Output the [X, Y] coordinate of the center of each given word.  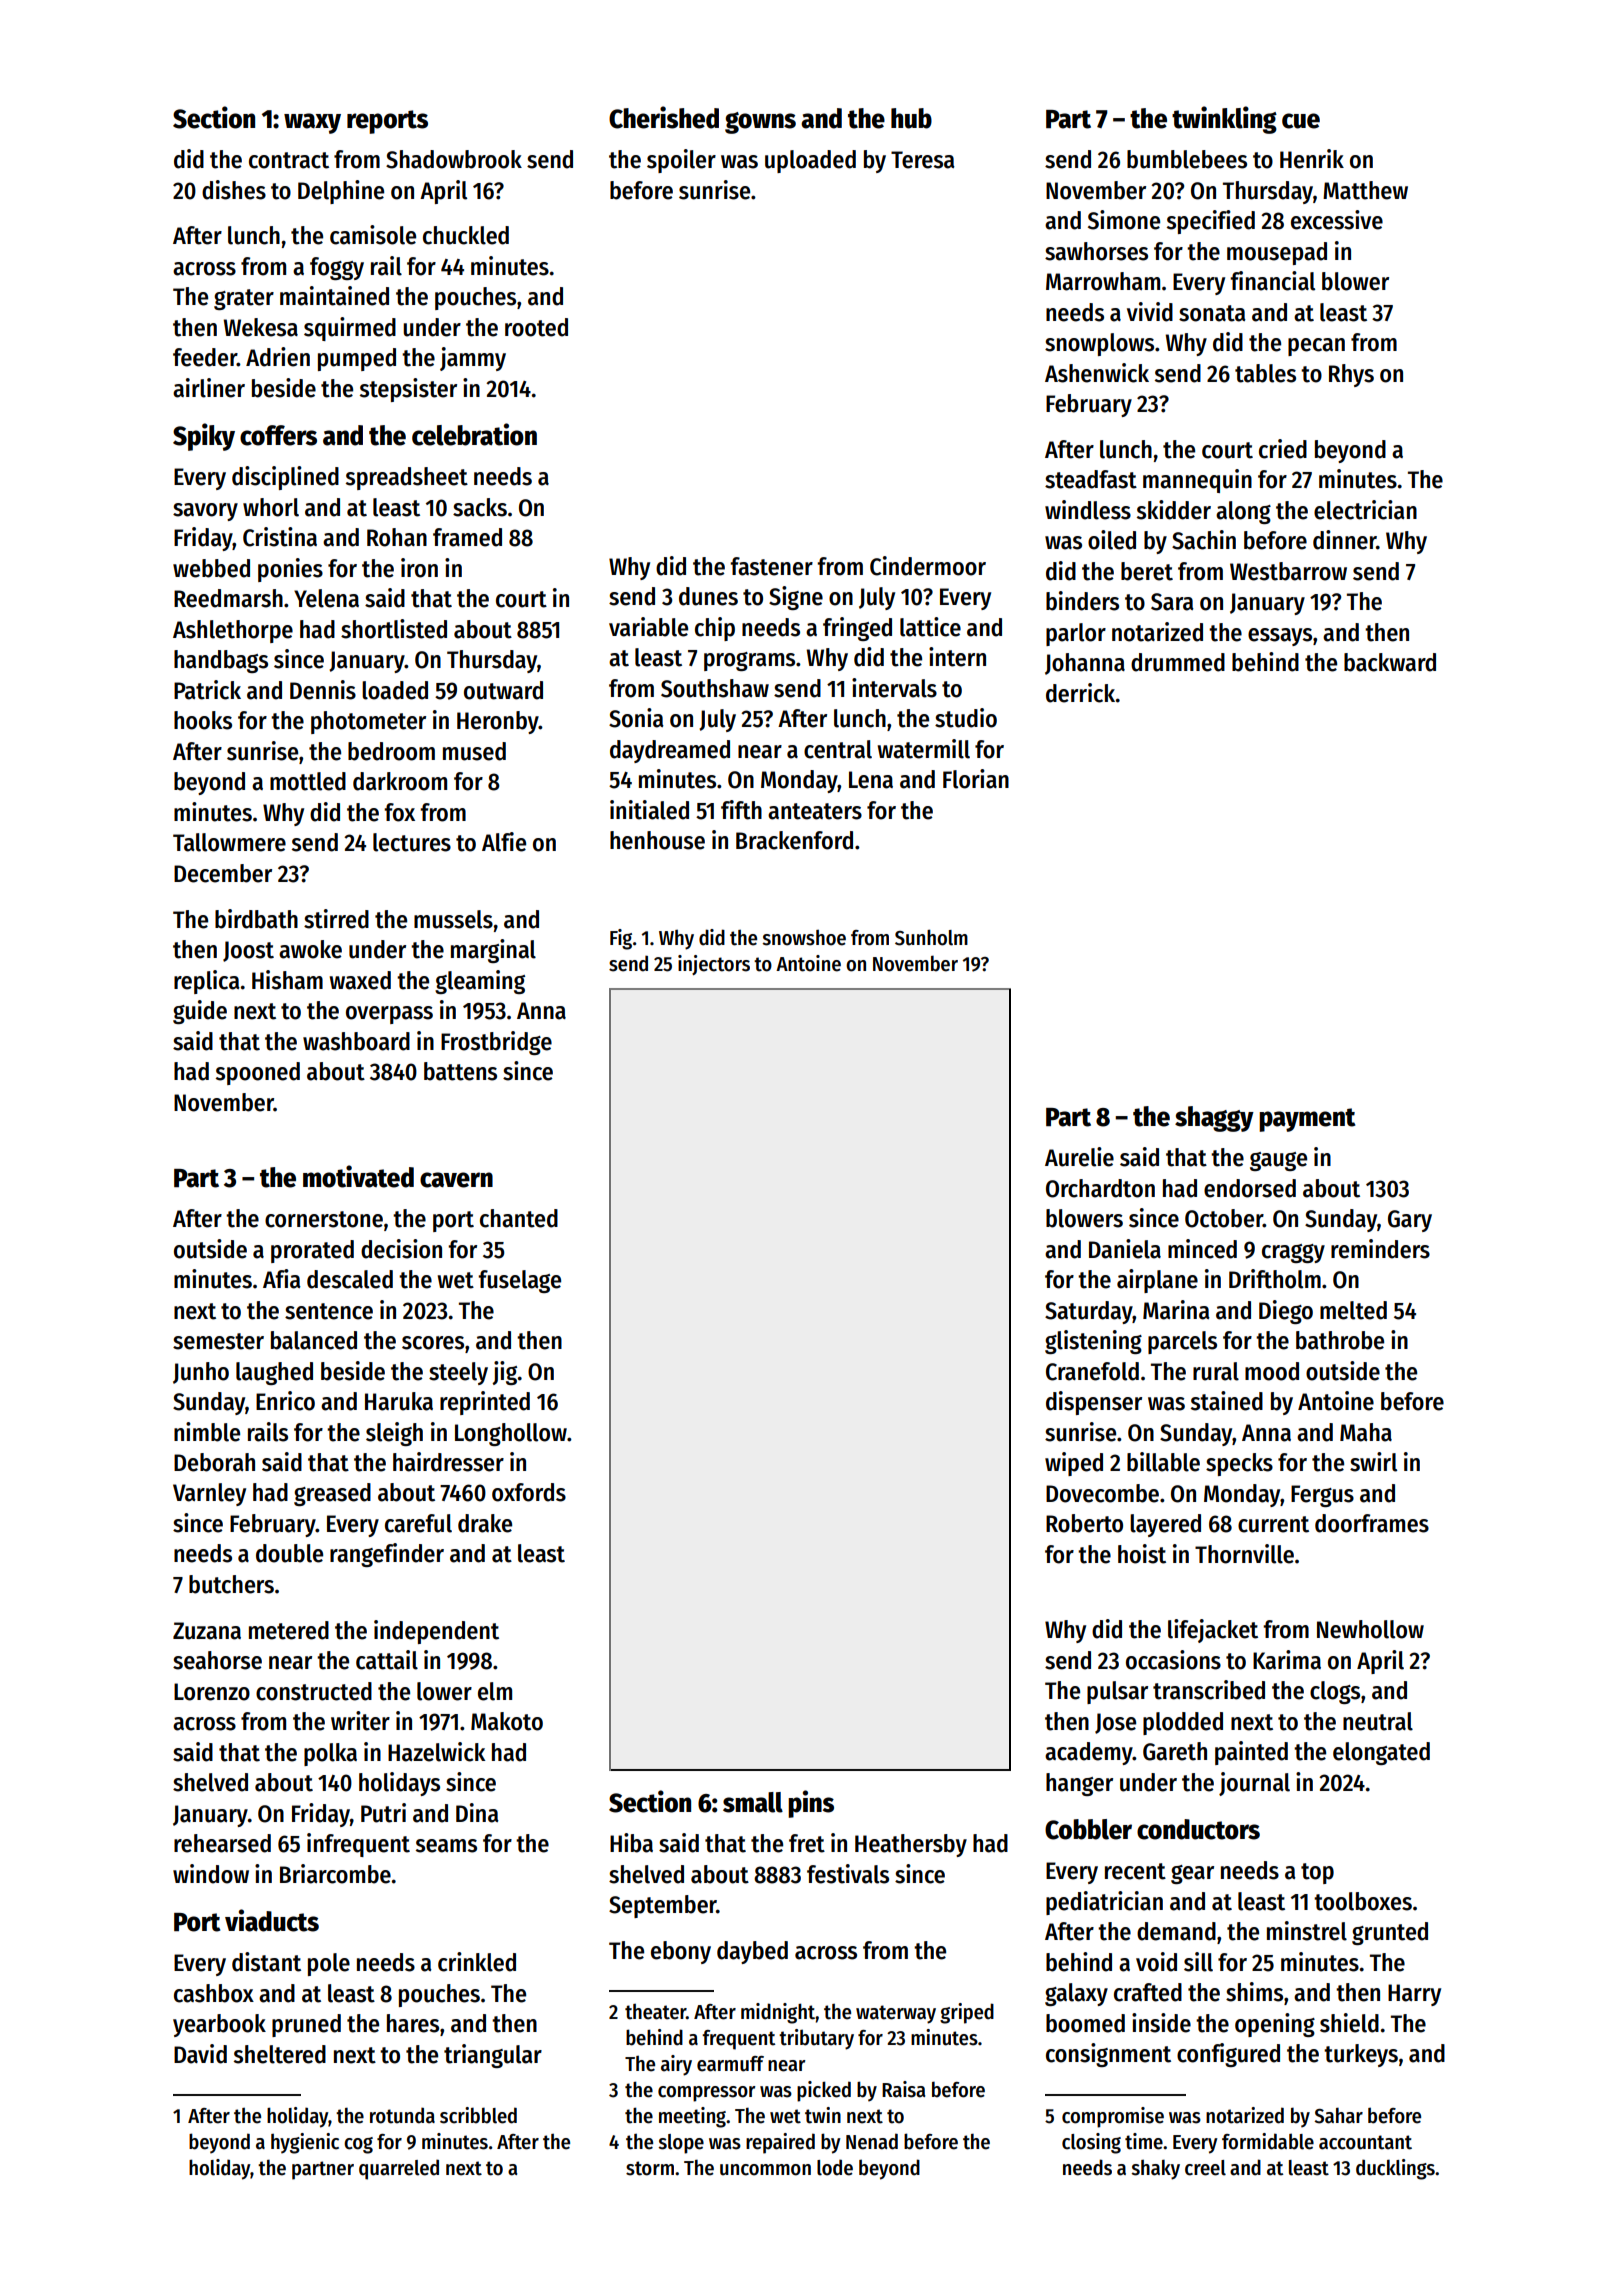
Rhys [1351, 375]
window [211, 1874]
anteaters [815, 811]
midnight [778, 2013]
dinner [1345, 540]
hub [911, 118]
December [223, 873]
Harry [1414, 1995]
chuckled [466, 235]
